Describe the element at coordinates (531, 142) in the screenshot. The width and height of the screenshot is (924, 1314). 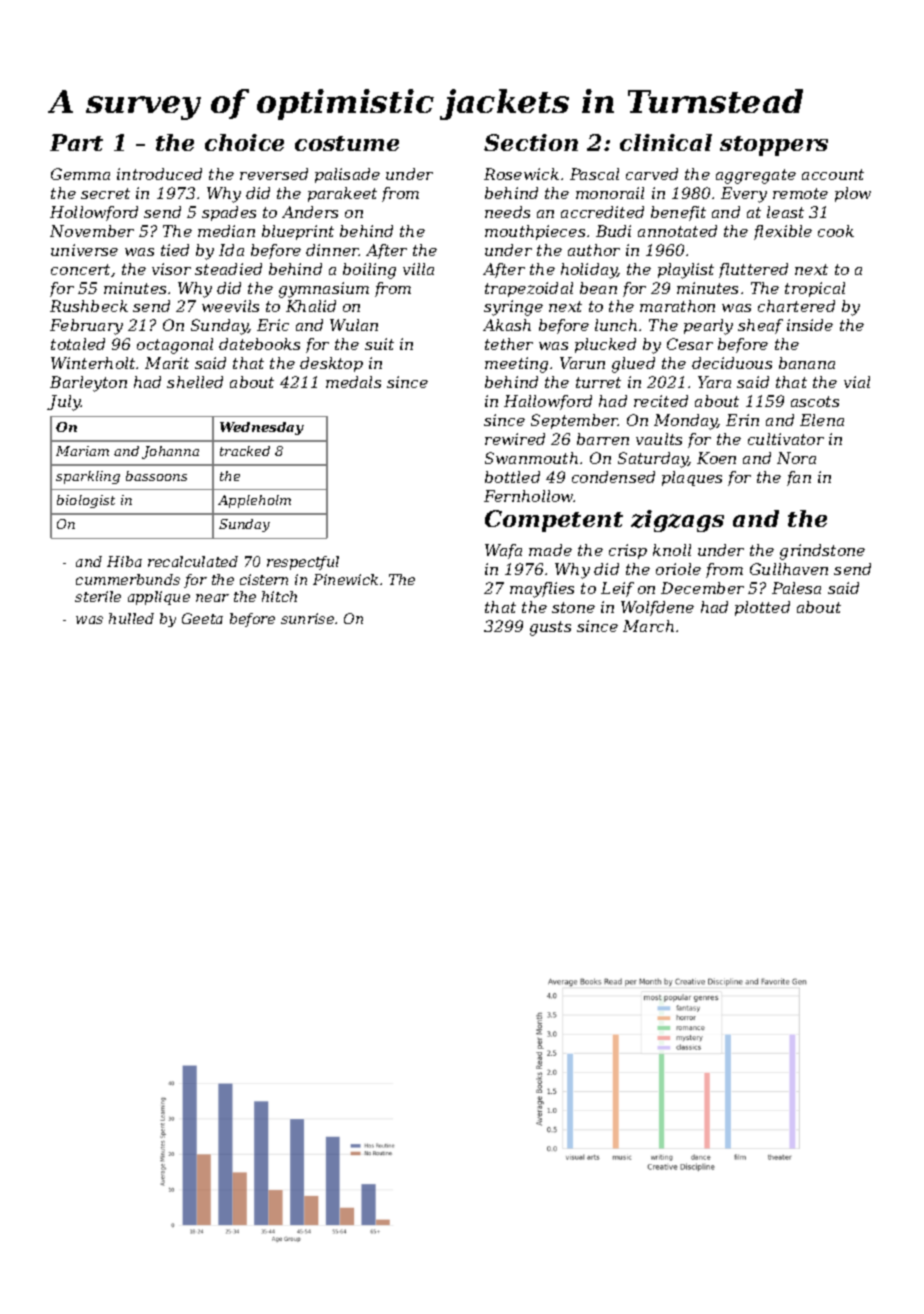
I see `Section` at that location.
